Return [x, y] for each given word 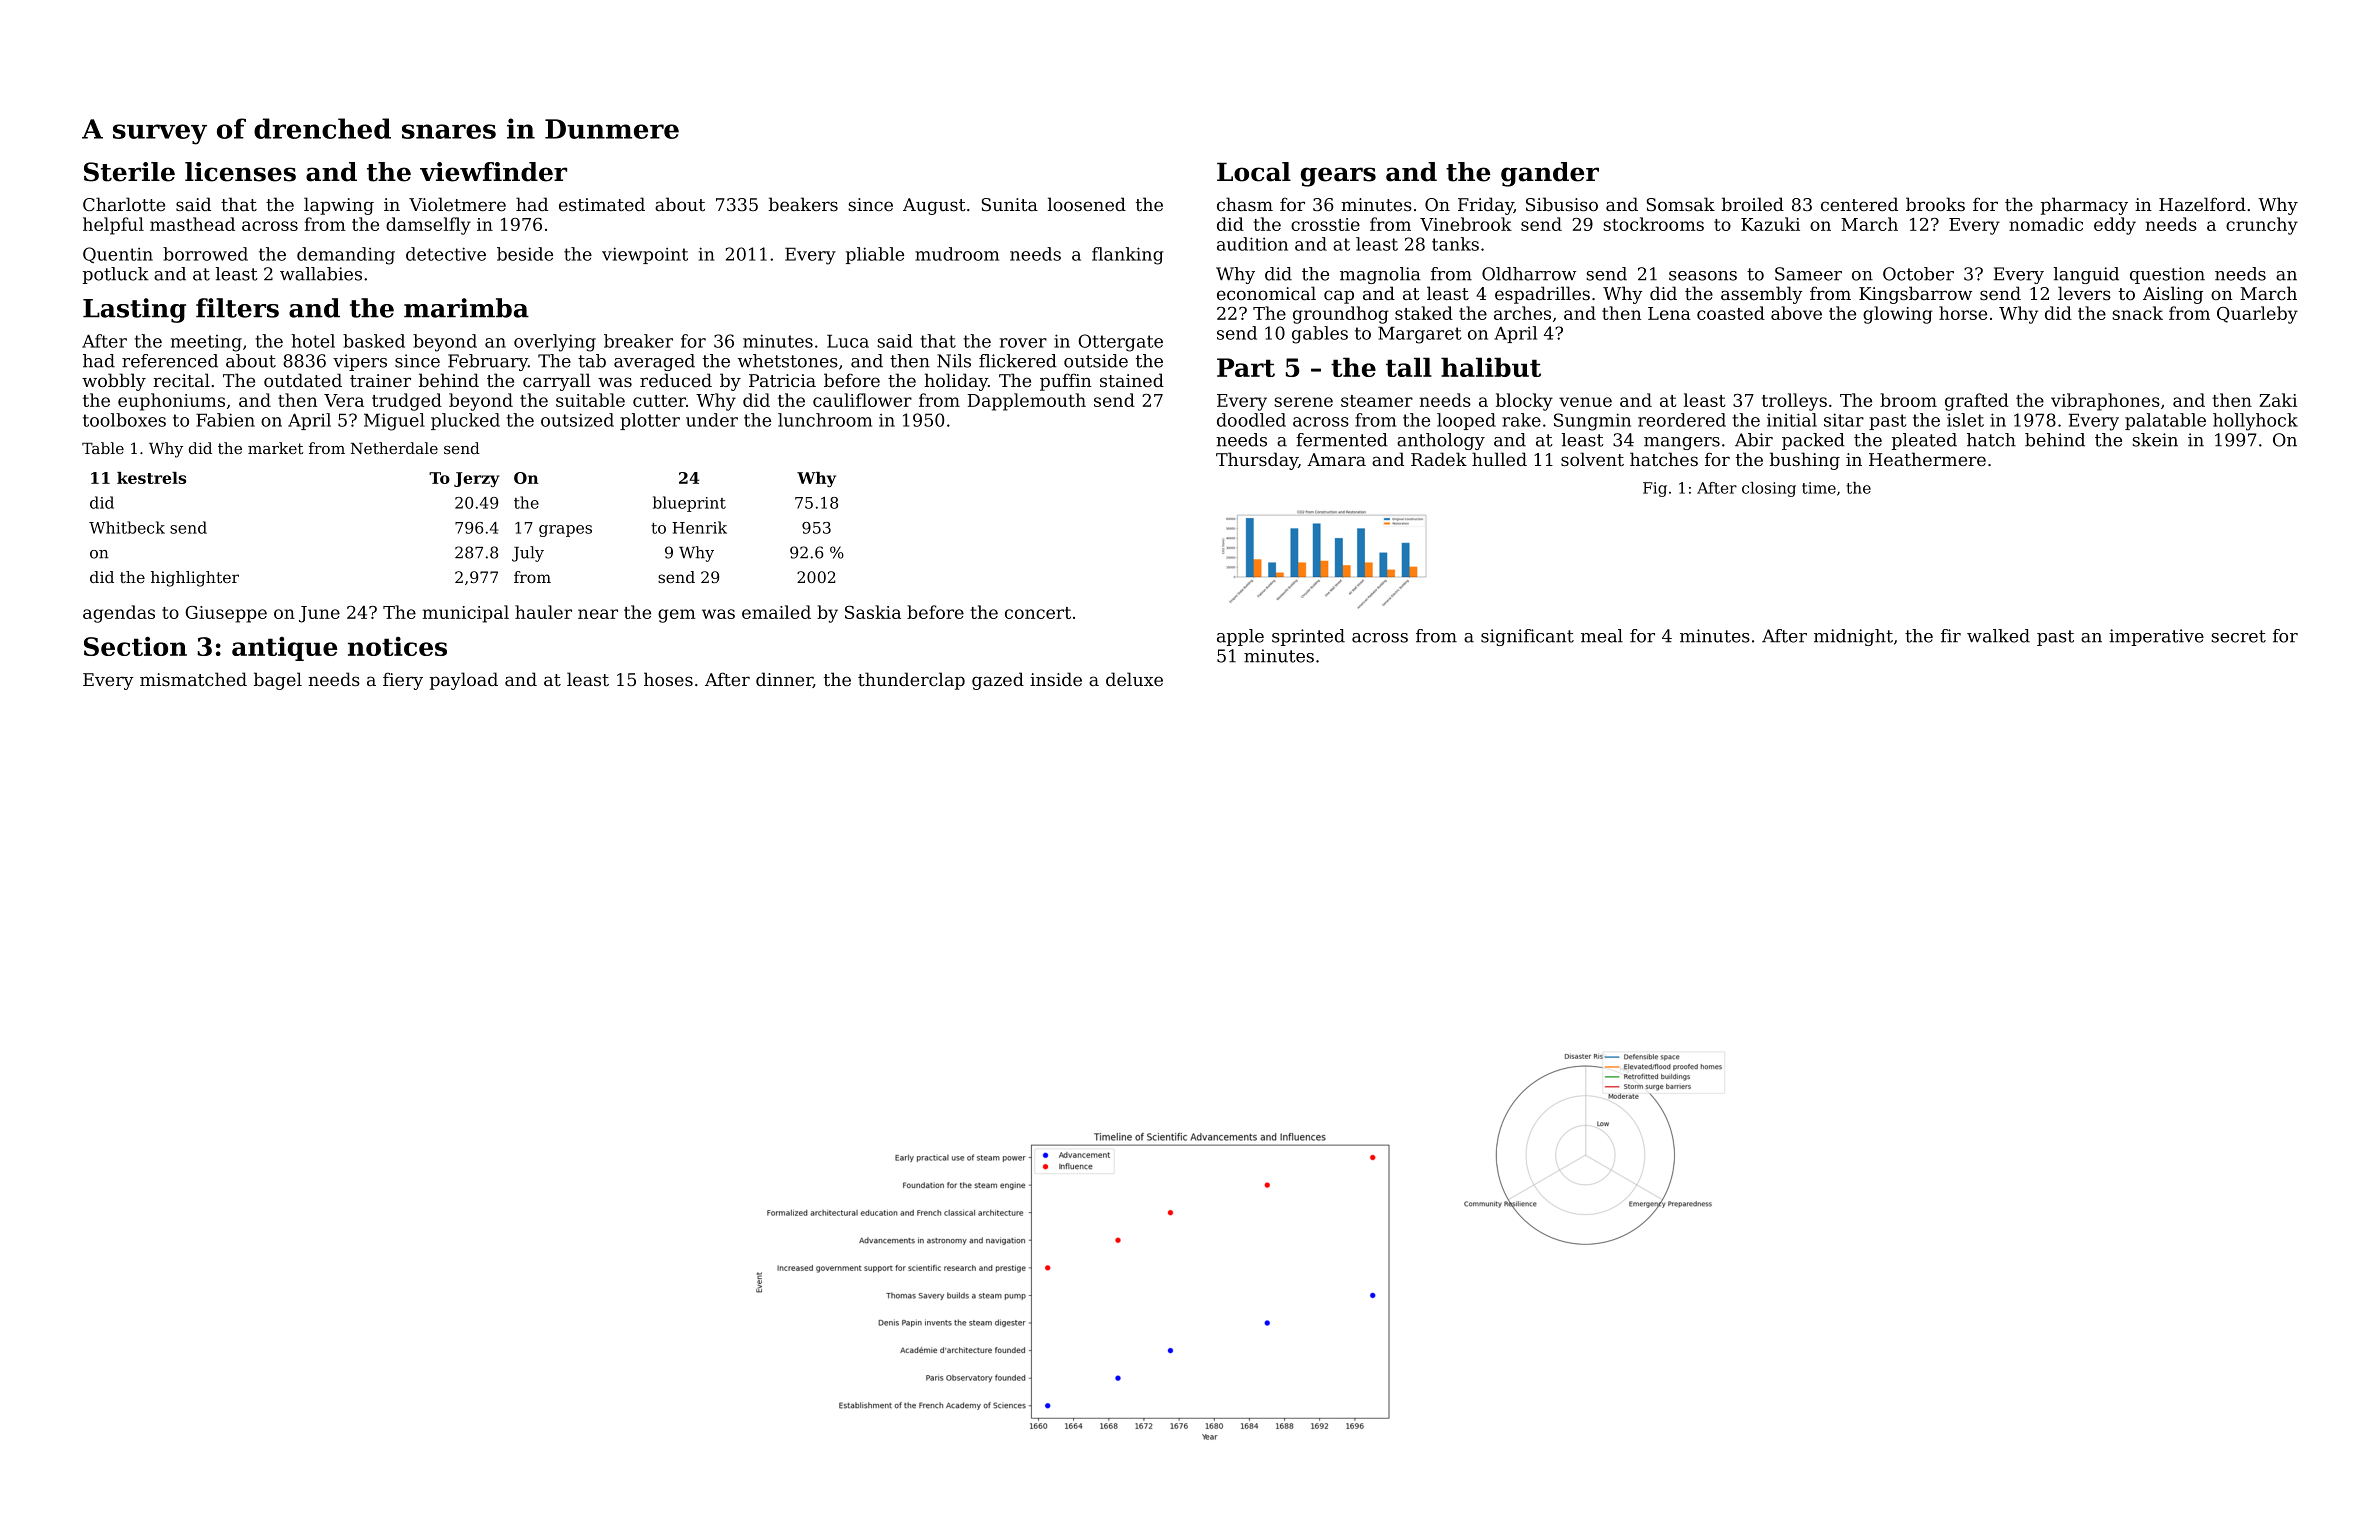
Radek [1439, 459]
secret [2238, 636]
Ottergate [1120, 343]
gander [1550, 174]
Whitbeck [127, 527]
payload [464, 681]
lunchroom [825, 420]
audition [1252, 244]
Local [1254, 172]
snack [2137, 313]
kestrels [151, 478]
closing [1769, 489]
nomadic [2046, 224]
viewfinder [493, 172]
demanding [346, 256]
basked [374, 341]
